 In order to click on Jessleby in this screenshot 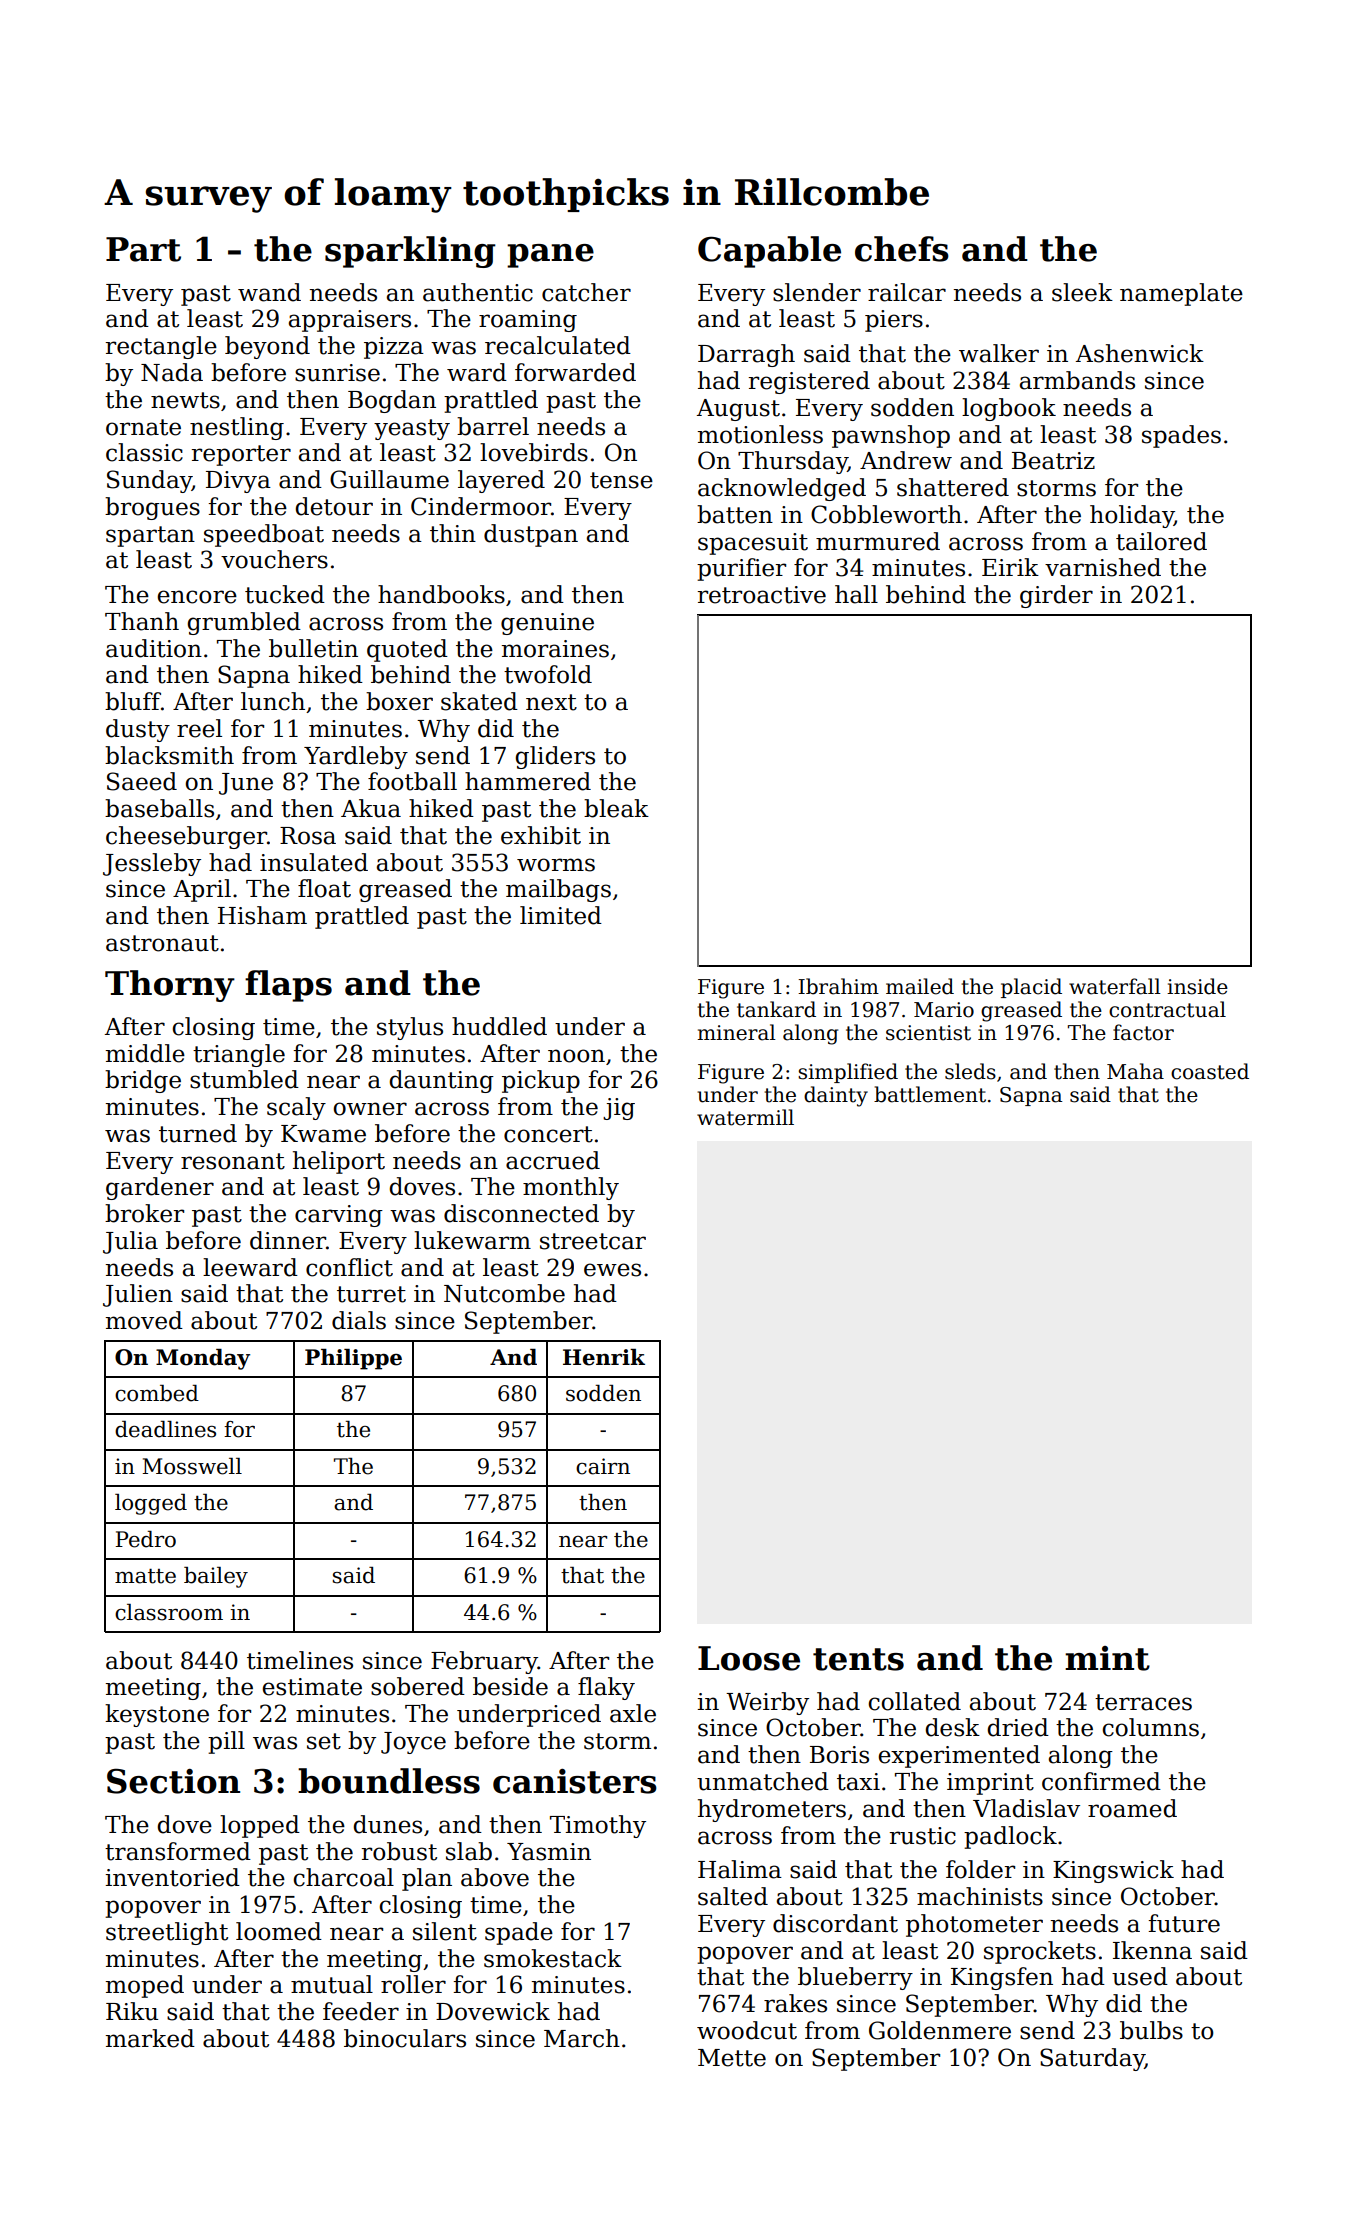, I will do `click(152, 864)`.
